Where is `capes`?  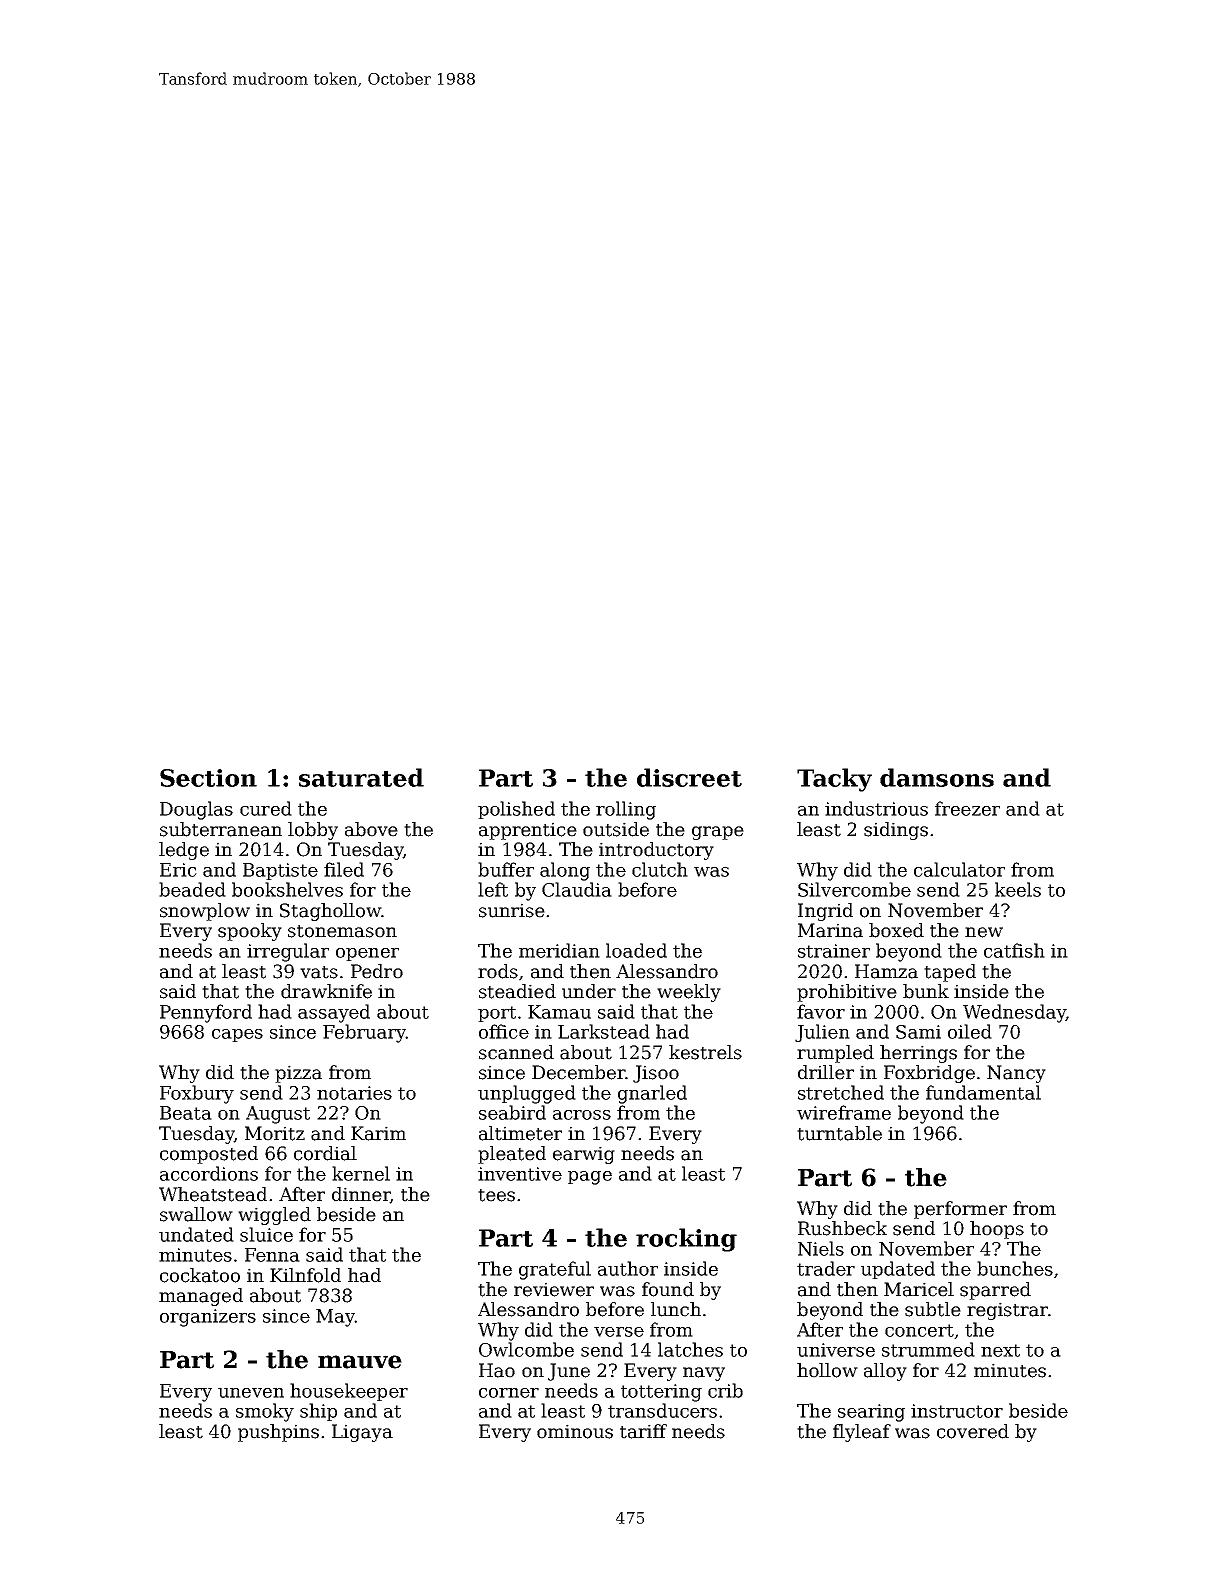
capes is located at coordinates (237, 1035).
